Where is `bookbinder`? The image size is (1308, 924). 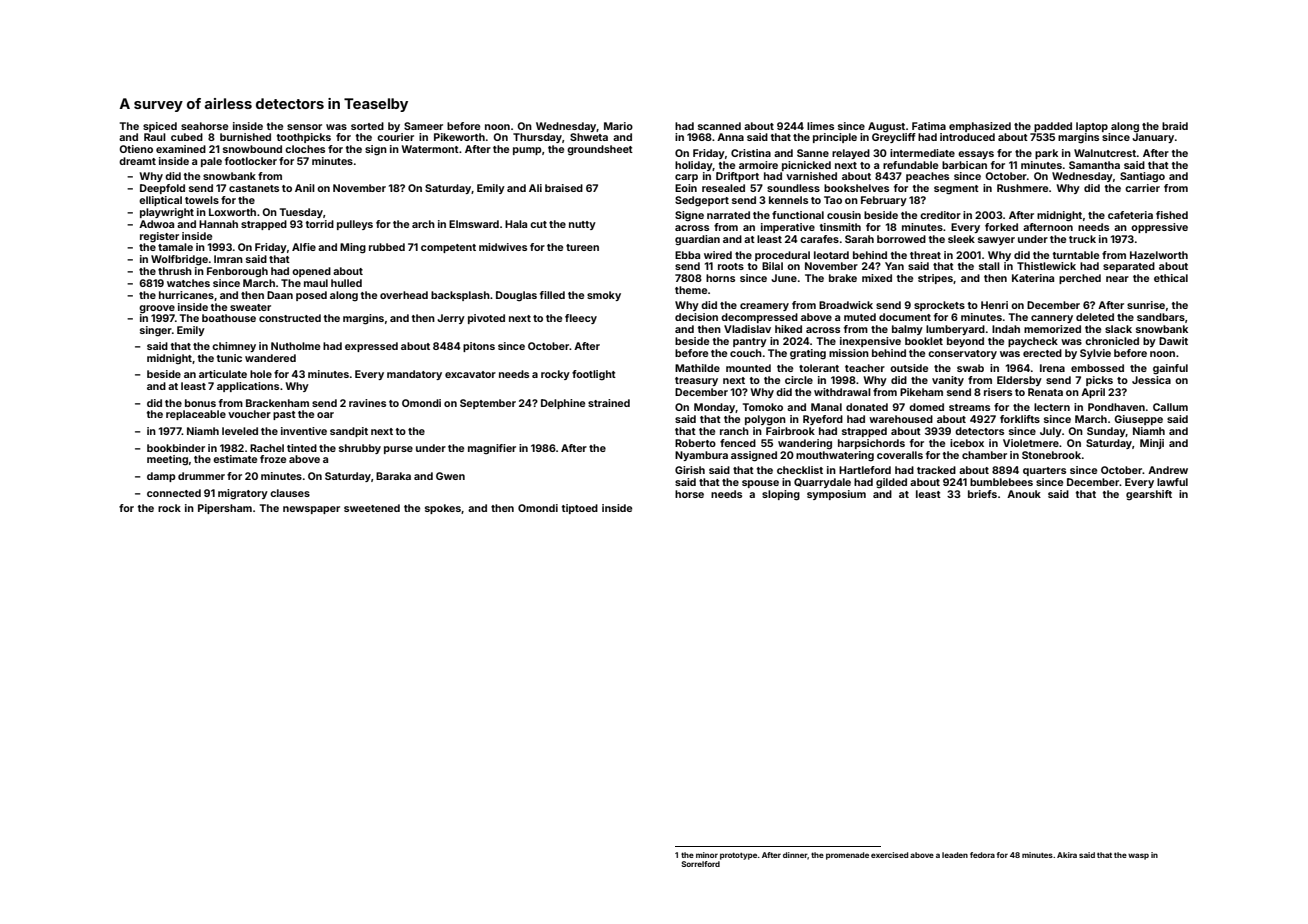
bookbinder is located at coordinates (176, 448).
